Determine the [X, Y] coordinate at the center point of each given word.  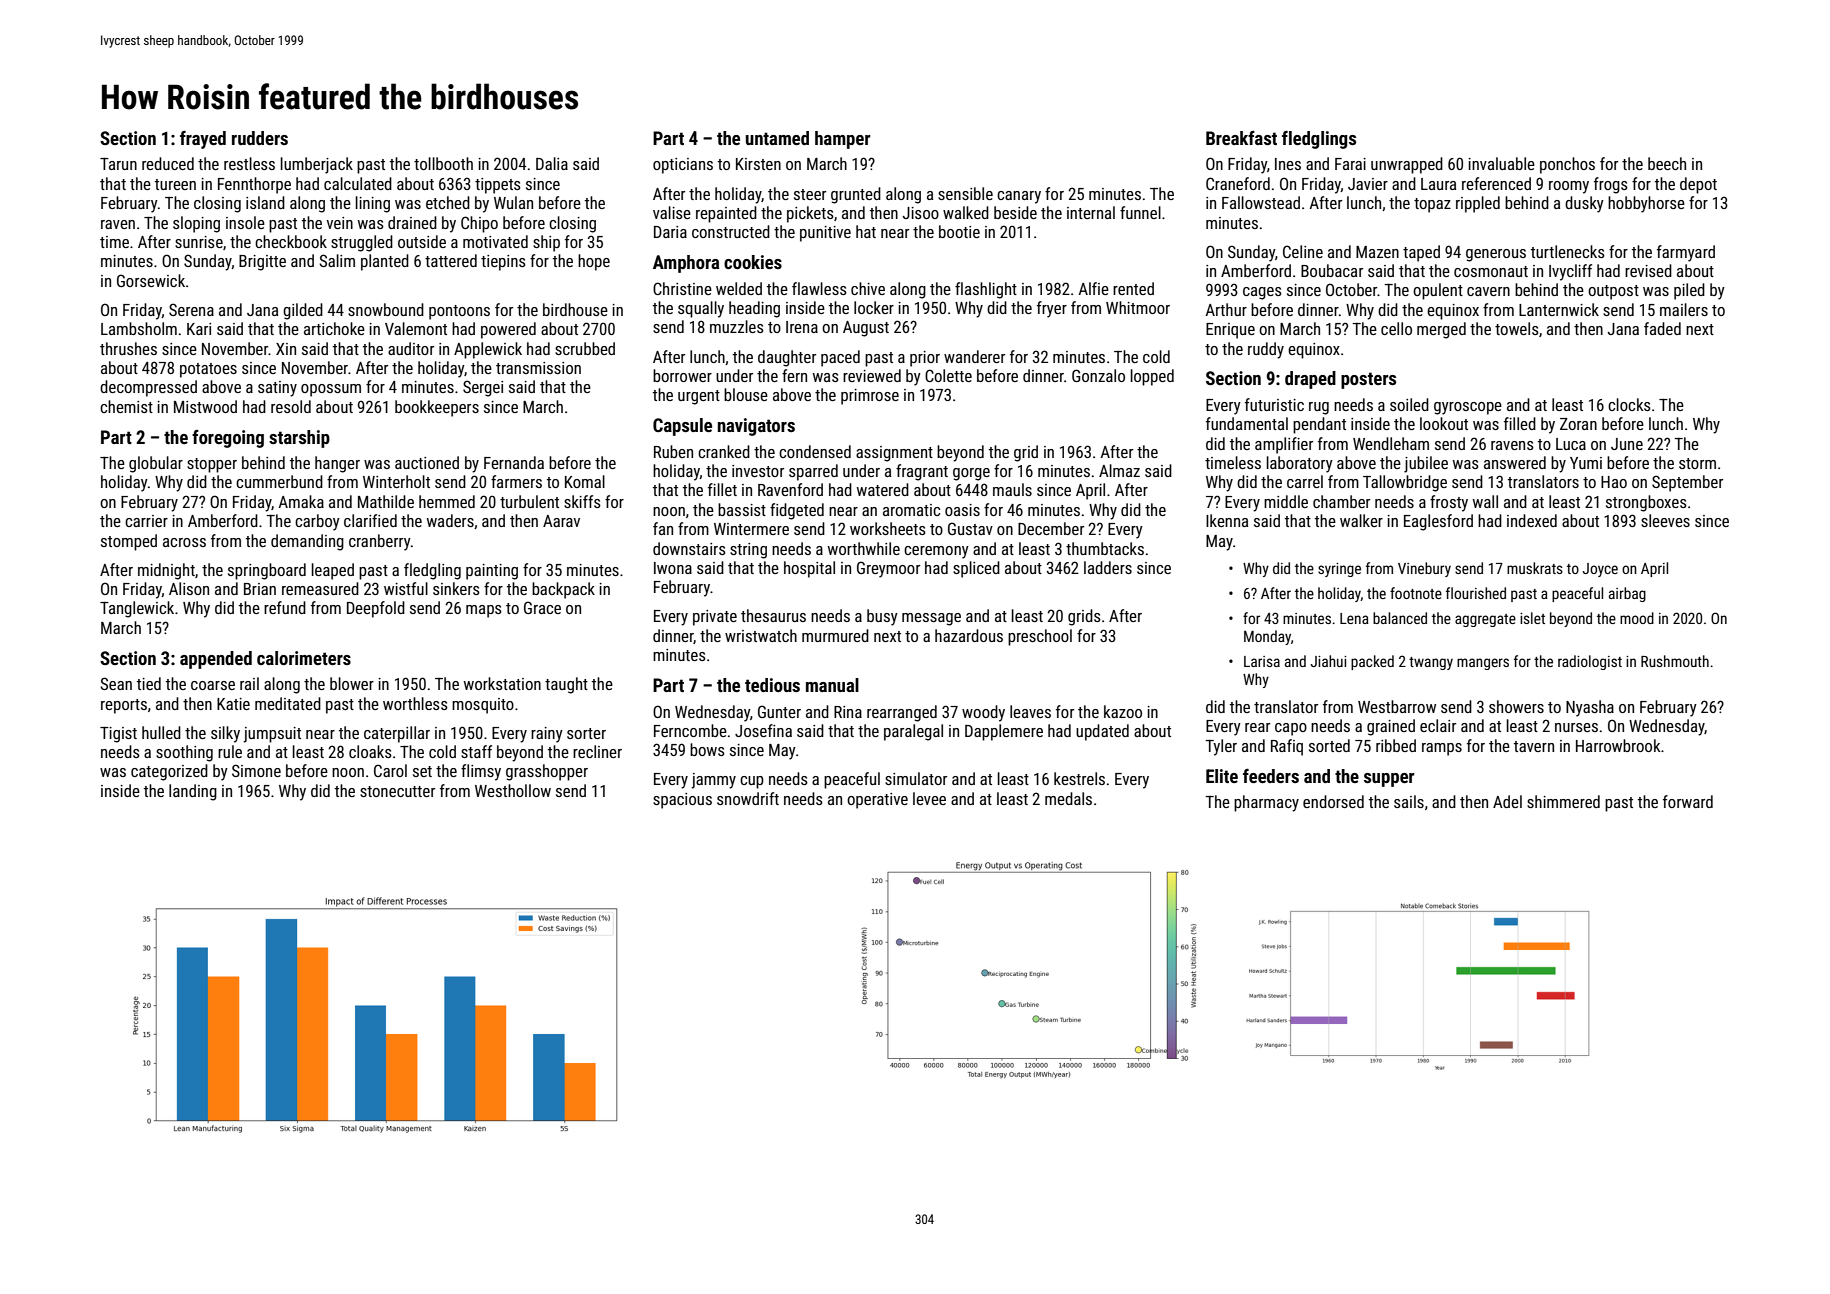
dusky [1584, 204]
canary [1019, 197]
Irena [802, 327]
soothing [184, 753]
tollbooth [443, 163]
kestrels [1079, 778]
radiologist [1590, 662]
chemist [126, 406]
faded [1662, 328]
